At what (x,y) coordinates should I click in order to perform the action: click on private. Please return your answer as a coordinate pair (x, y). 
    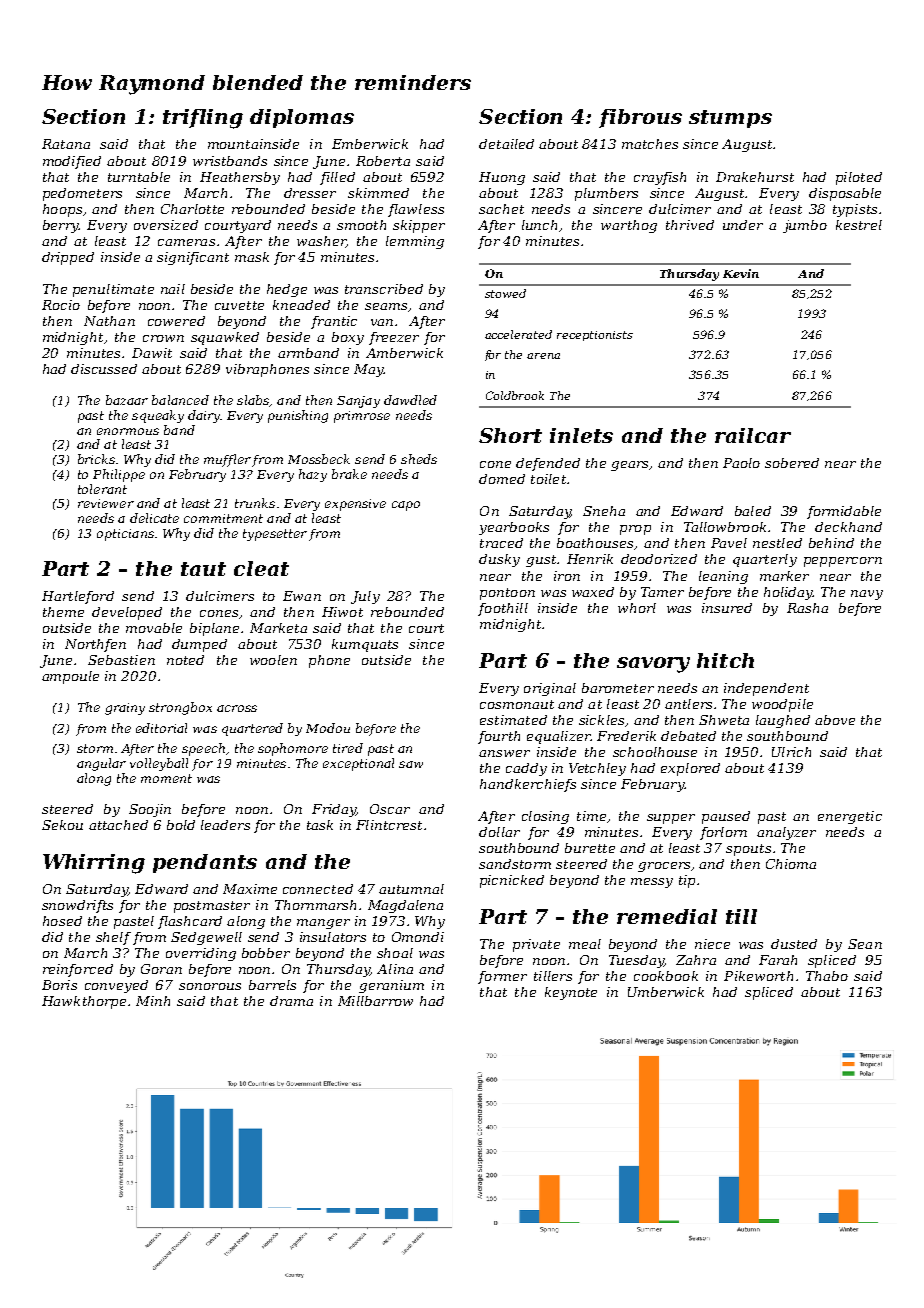
    Looking at the image, I should click on (536, 945).
